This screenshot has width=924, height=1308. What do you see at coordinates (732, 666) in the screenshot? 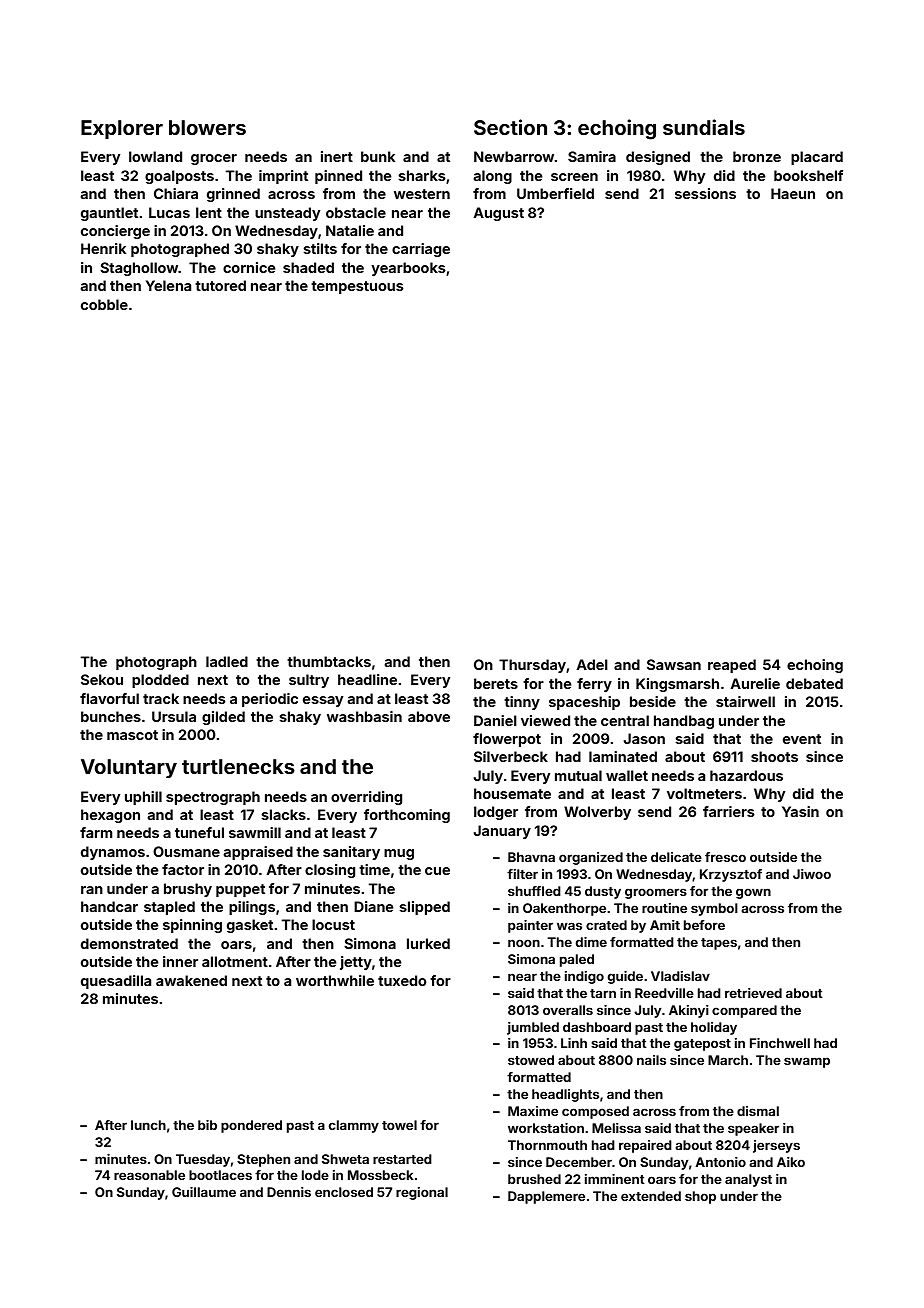
I see `reaped` at bounding box center [732, 666].
